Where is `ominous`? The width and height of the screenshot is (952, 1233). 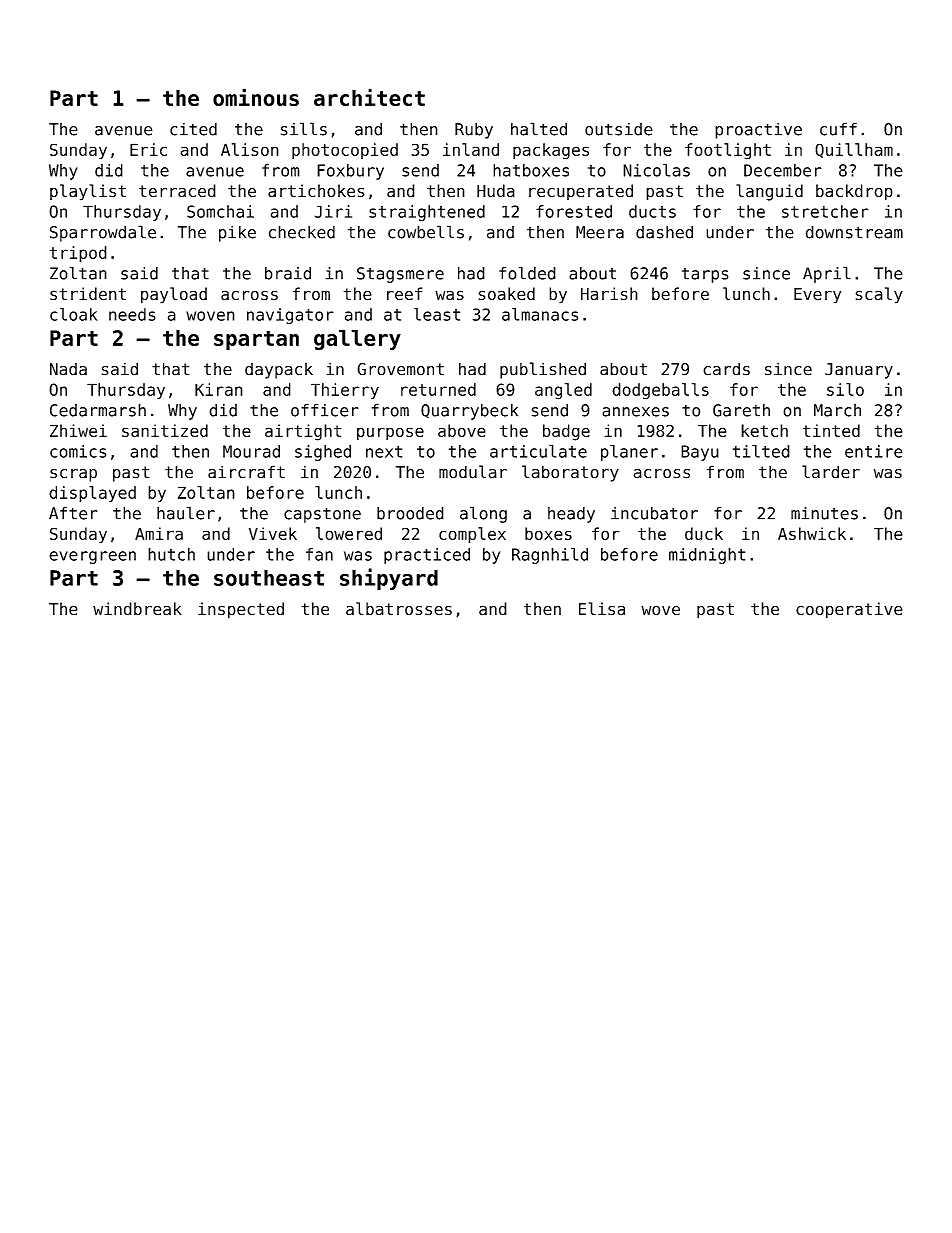
ominous is located at coordinates (256, 97).
